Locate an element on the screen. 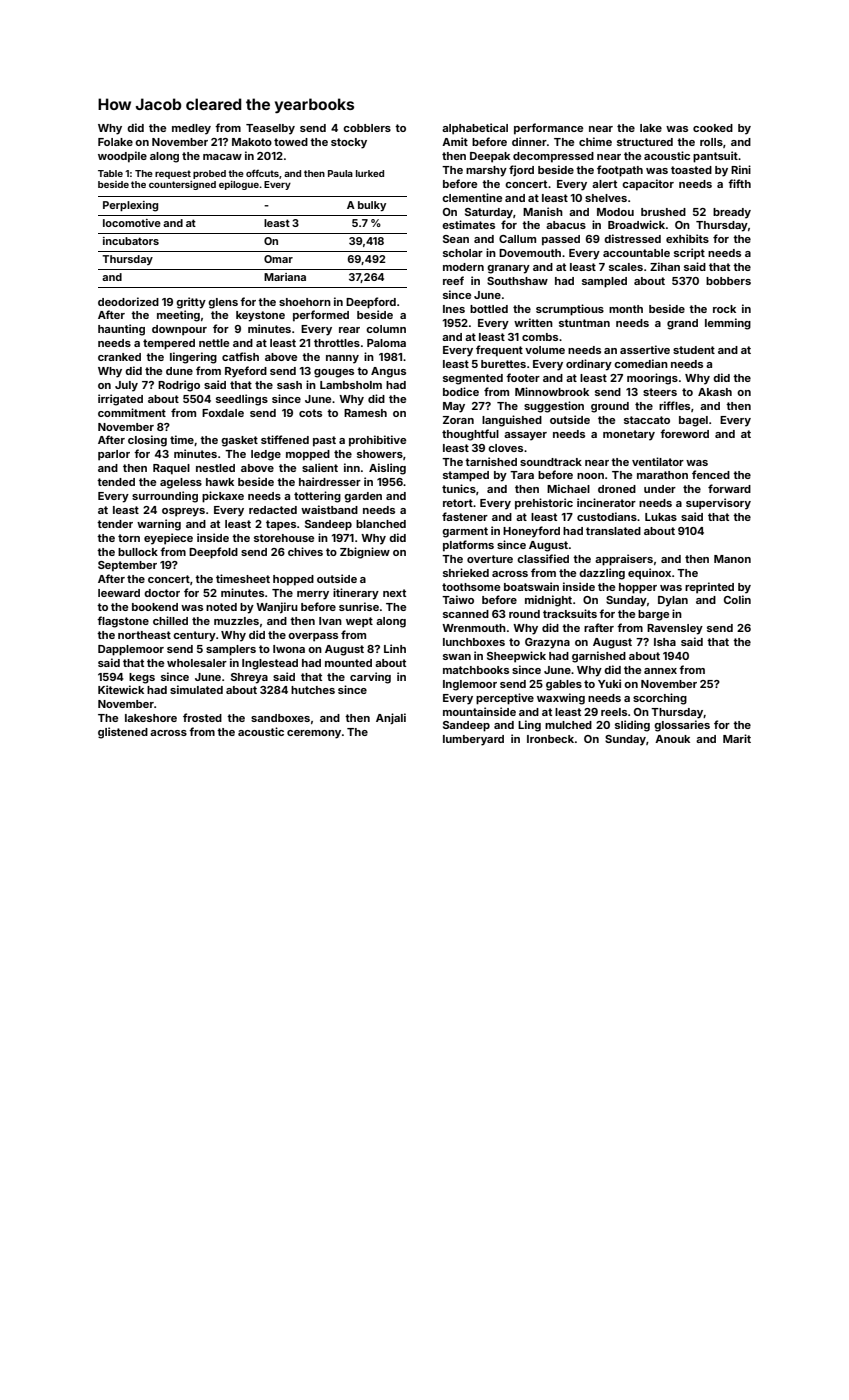 The height and width of the screenshot is (1400, 849). doctor is located at coordinates (162, 593).
